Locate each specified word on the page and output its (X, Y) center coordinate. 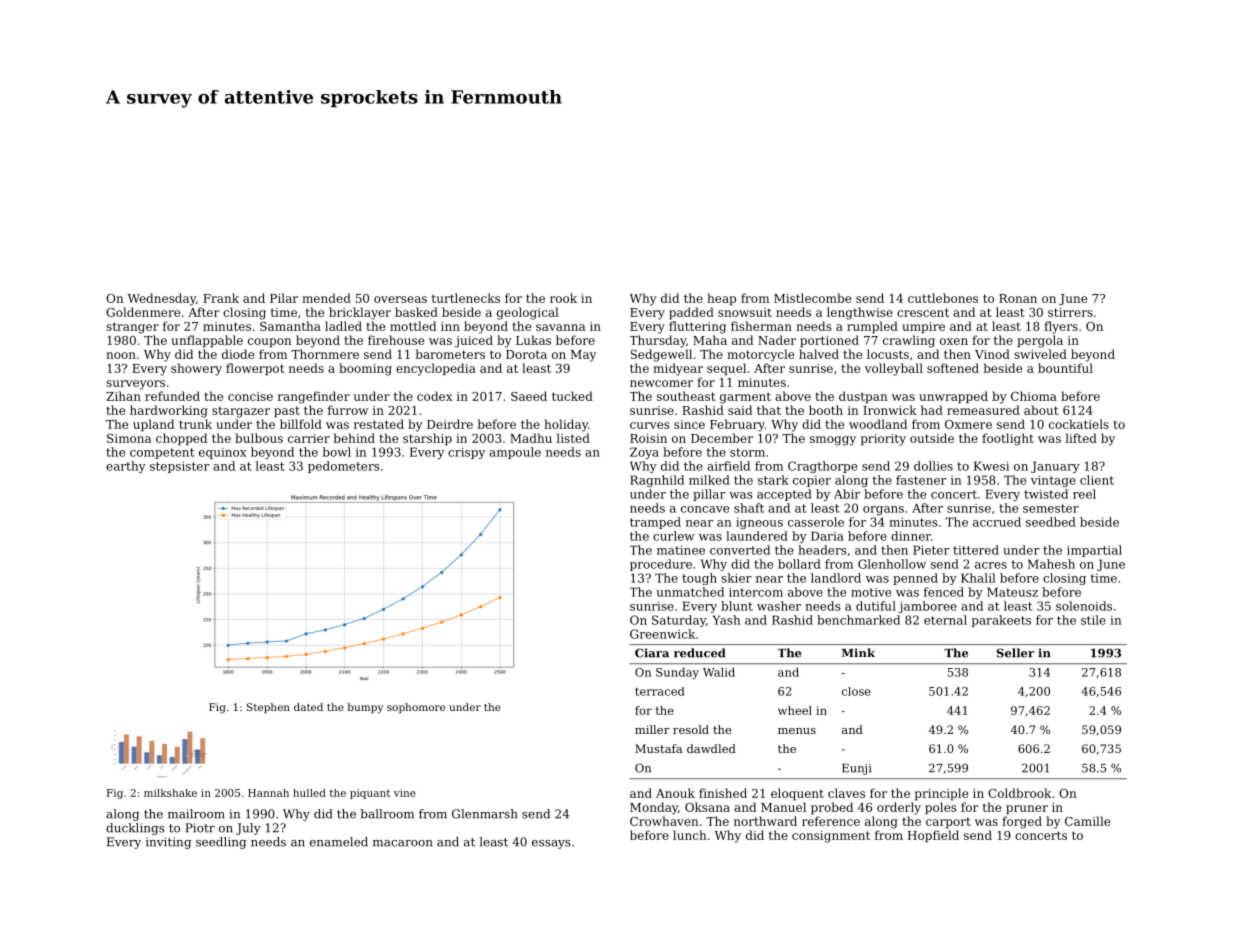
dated (308, 707)
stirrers (1070, 312)
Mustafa (658, 748)
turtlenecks (466, 298)
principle (941, 794)
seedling (221, 843)
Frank (221, 298)
